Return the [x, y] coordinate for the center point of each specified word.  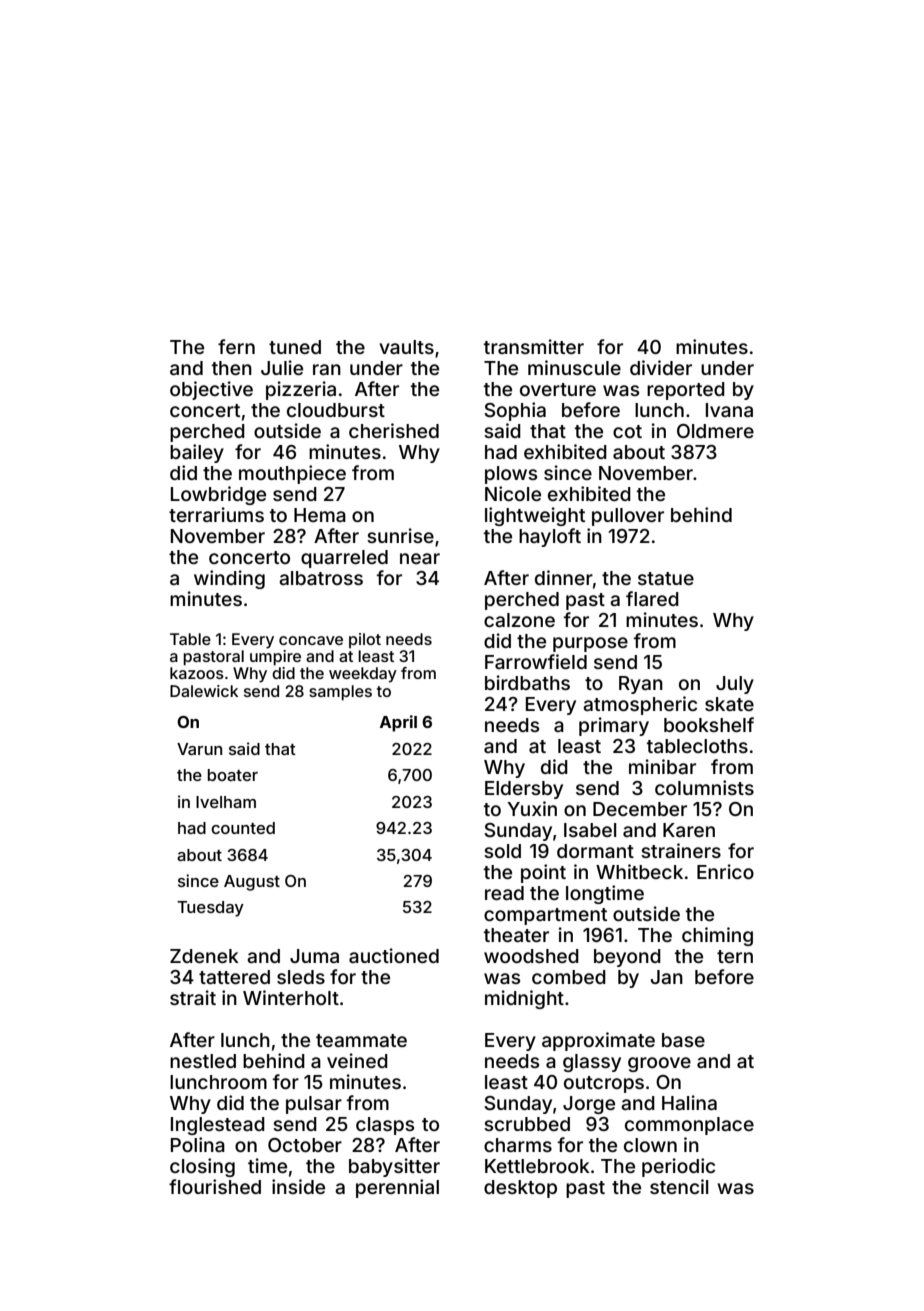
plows [511, 475]
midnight [524, 999]
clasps [385, 1126]
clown [650, 1145]
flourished [215, 1186]
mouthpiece [292, 474]
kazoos [197, 673]
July [735, 685]
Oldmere [715, 431]
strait [193, 997]
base [683, 1040]
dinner [564, 577]
